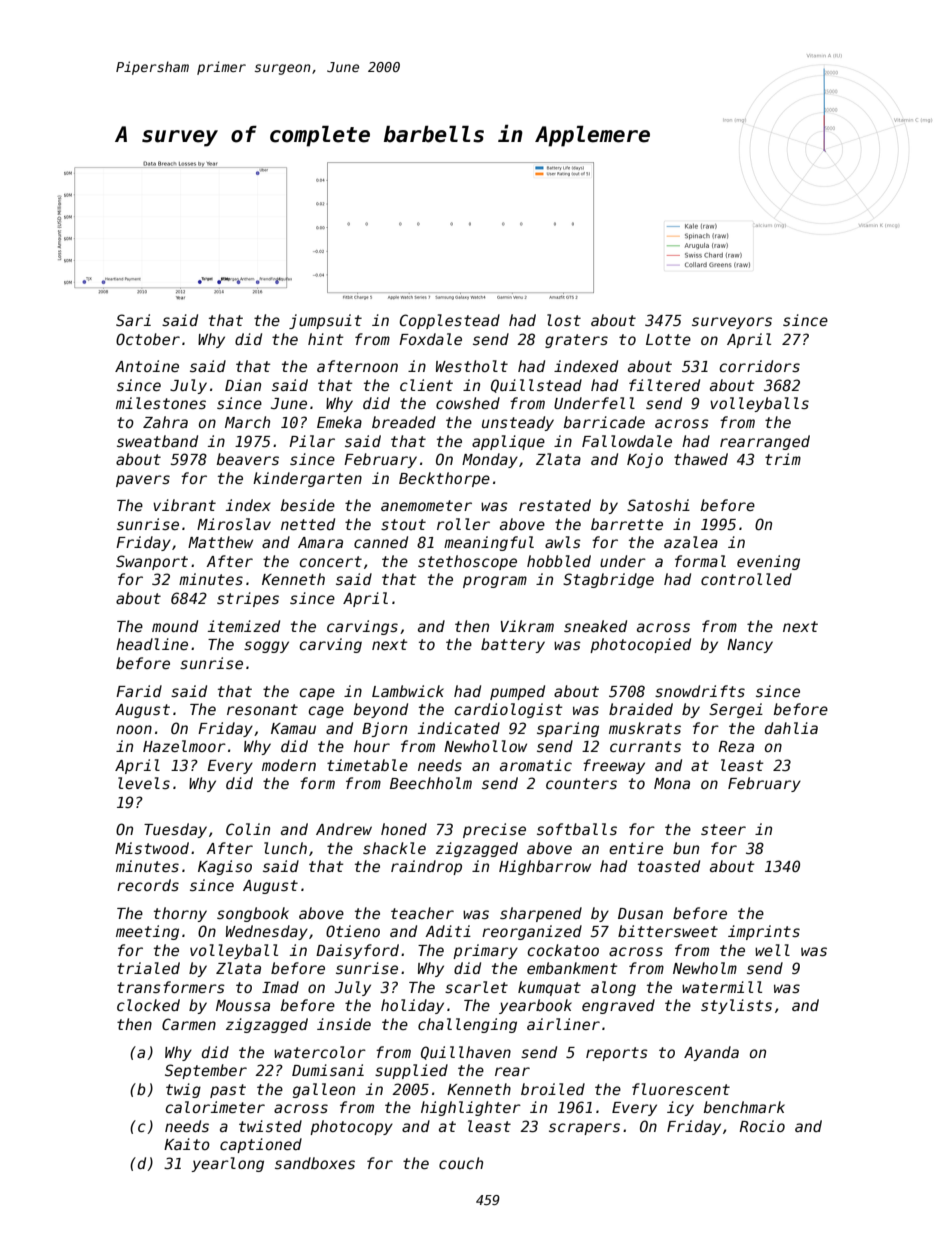 The width and height of the image is (952, 1233). I want to click on photocopied, so click(640, 645).
